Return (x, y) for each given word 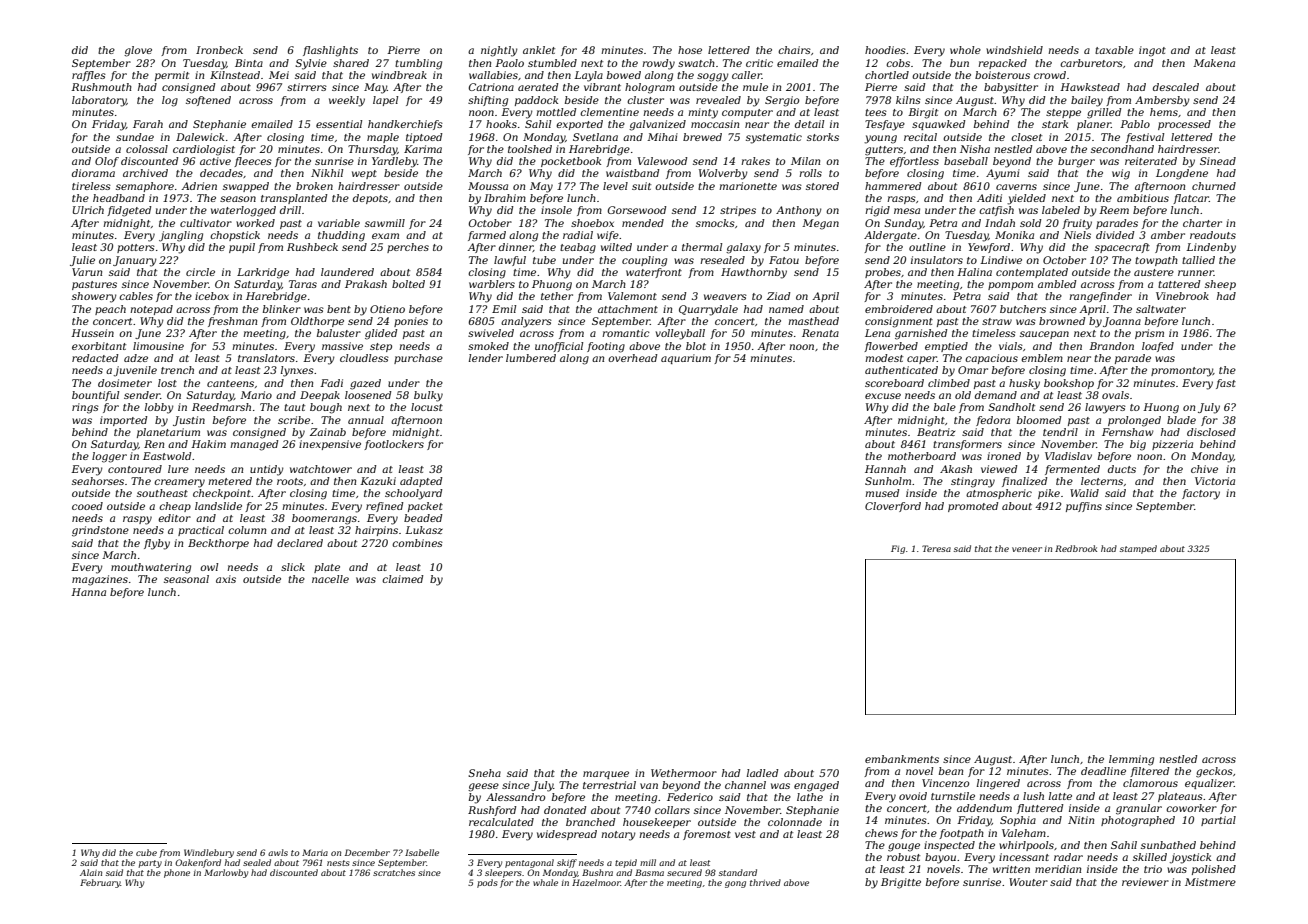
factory (1201, 494)
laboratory (99, 101)
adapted (421, 482)
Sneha (484, 773)
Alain (91, 872)
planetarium (168, 433)
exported (579, 125)
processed (1184, 125)
